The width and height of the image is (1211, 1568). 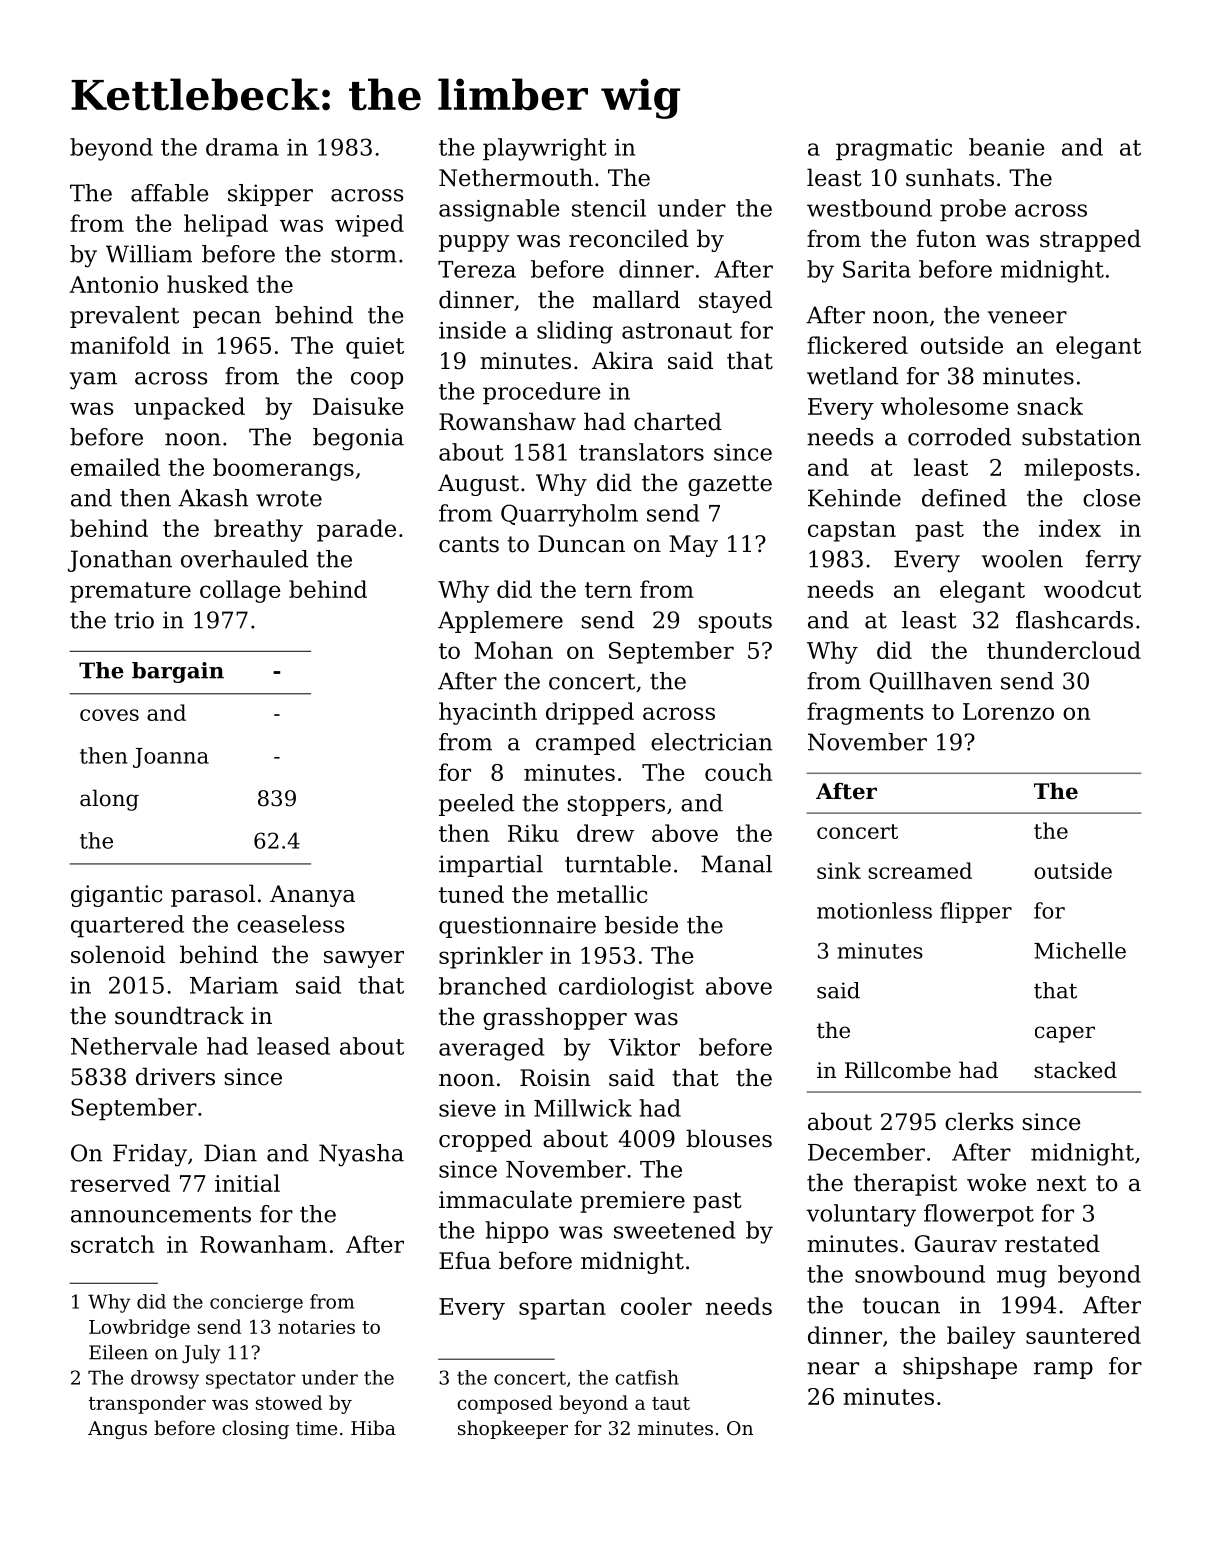 What do you see at coordinates (517, 927) in the image?
I see `questionnaire` at bounding box center [517, 927].
